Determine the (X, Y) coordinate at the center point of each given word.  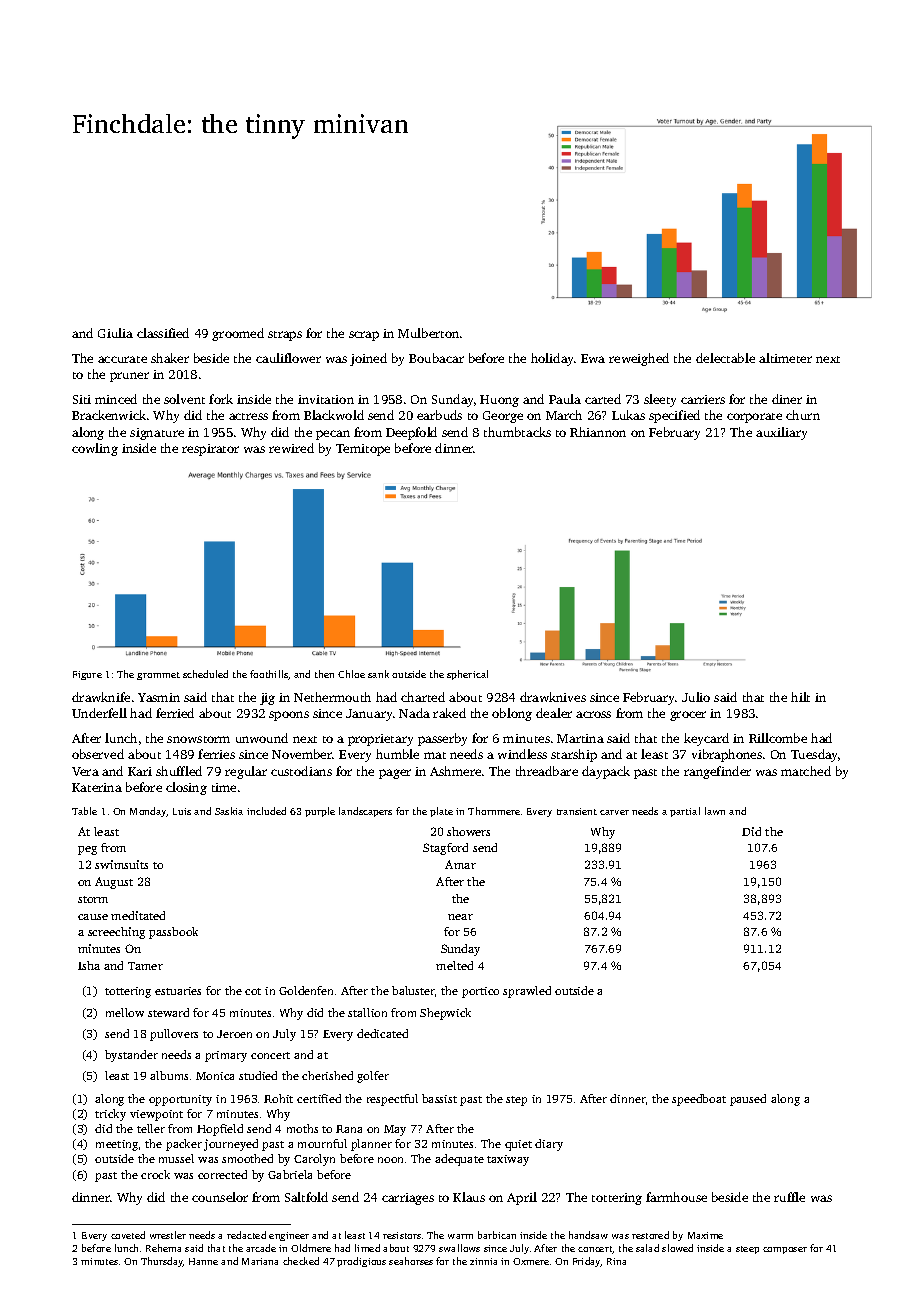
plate (441, 812)
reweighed (639, 359)
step (516, 1101)
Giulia (115, 333)
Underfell (99, 713)
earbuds (439, 415)
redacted (246, 1235)
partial (685, 812)
